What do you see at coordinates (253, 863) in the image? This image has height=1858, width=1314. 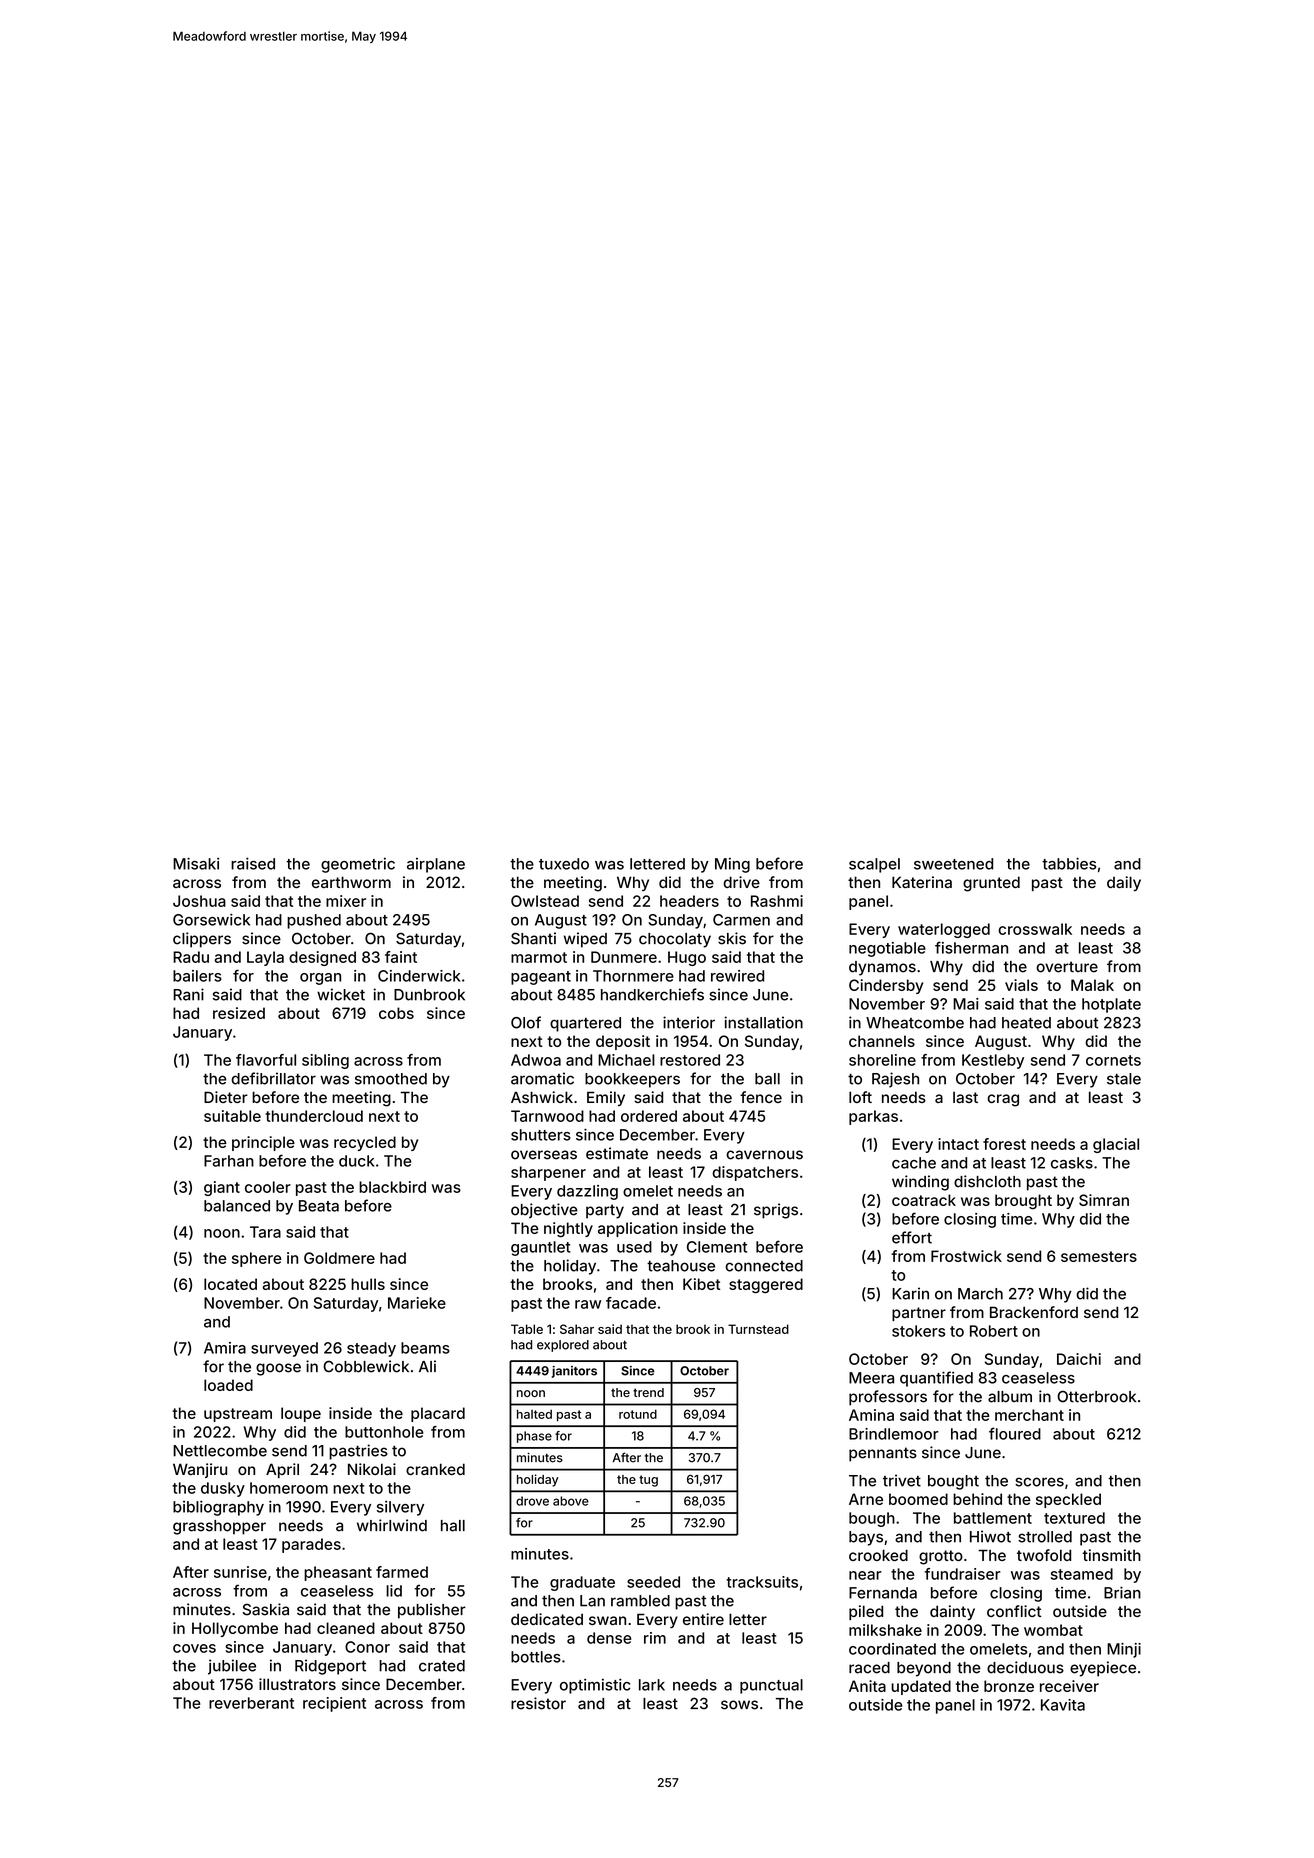 I see `raised` at bounding box center [253, 863].
